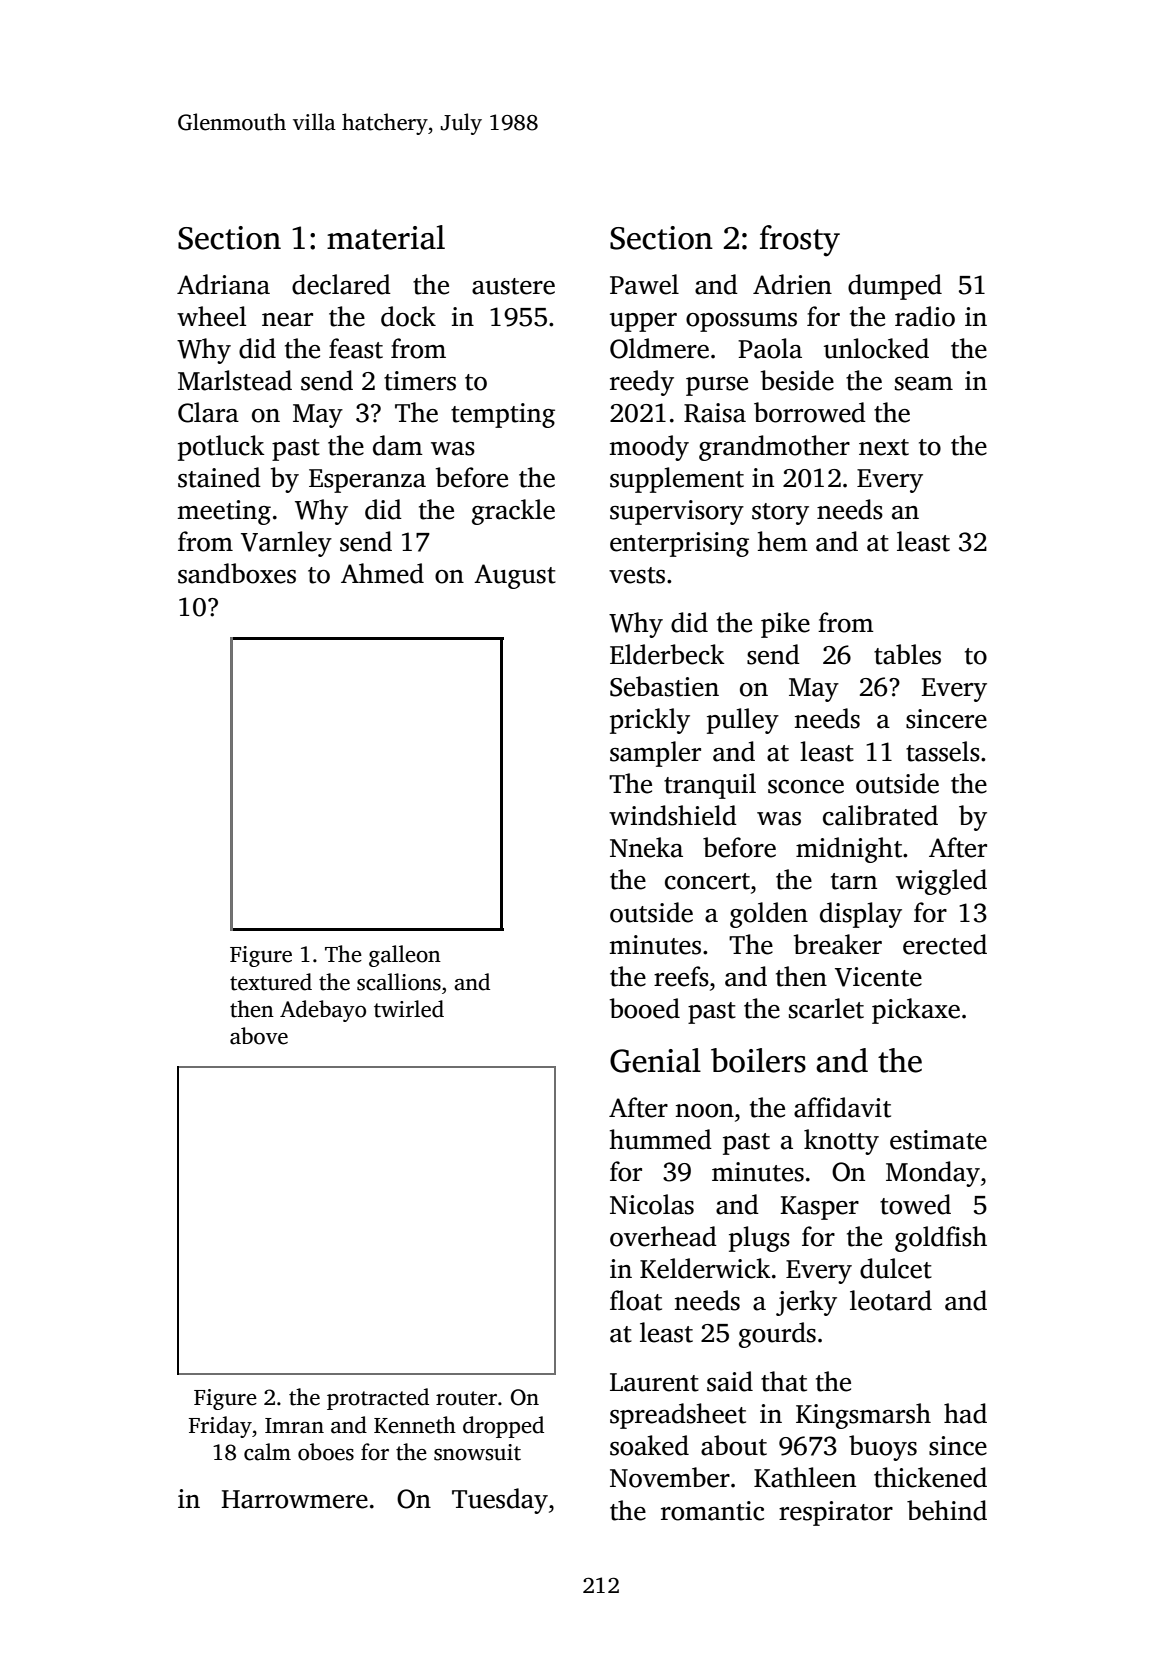 The height and width of the screenshot is (1654, 1165). What do you see at coordinates (259, 1036) in the screenshot?
I see `above` at bounding box center [259, 1036].
